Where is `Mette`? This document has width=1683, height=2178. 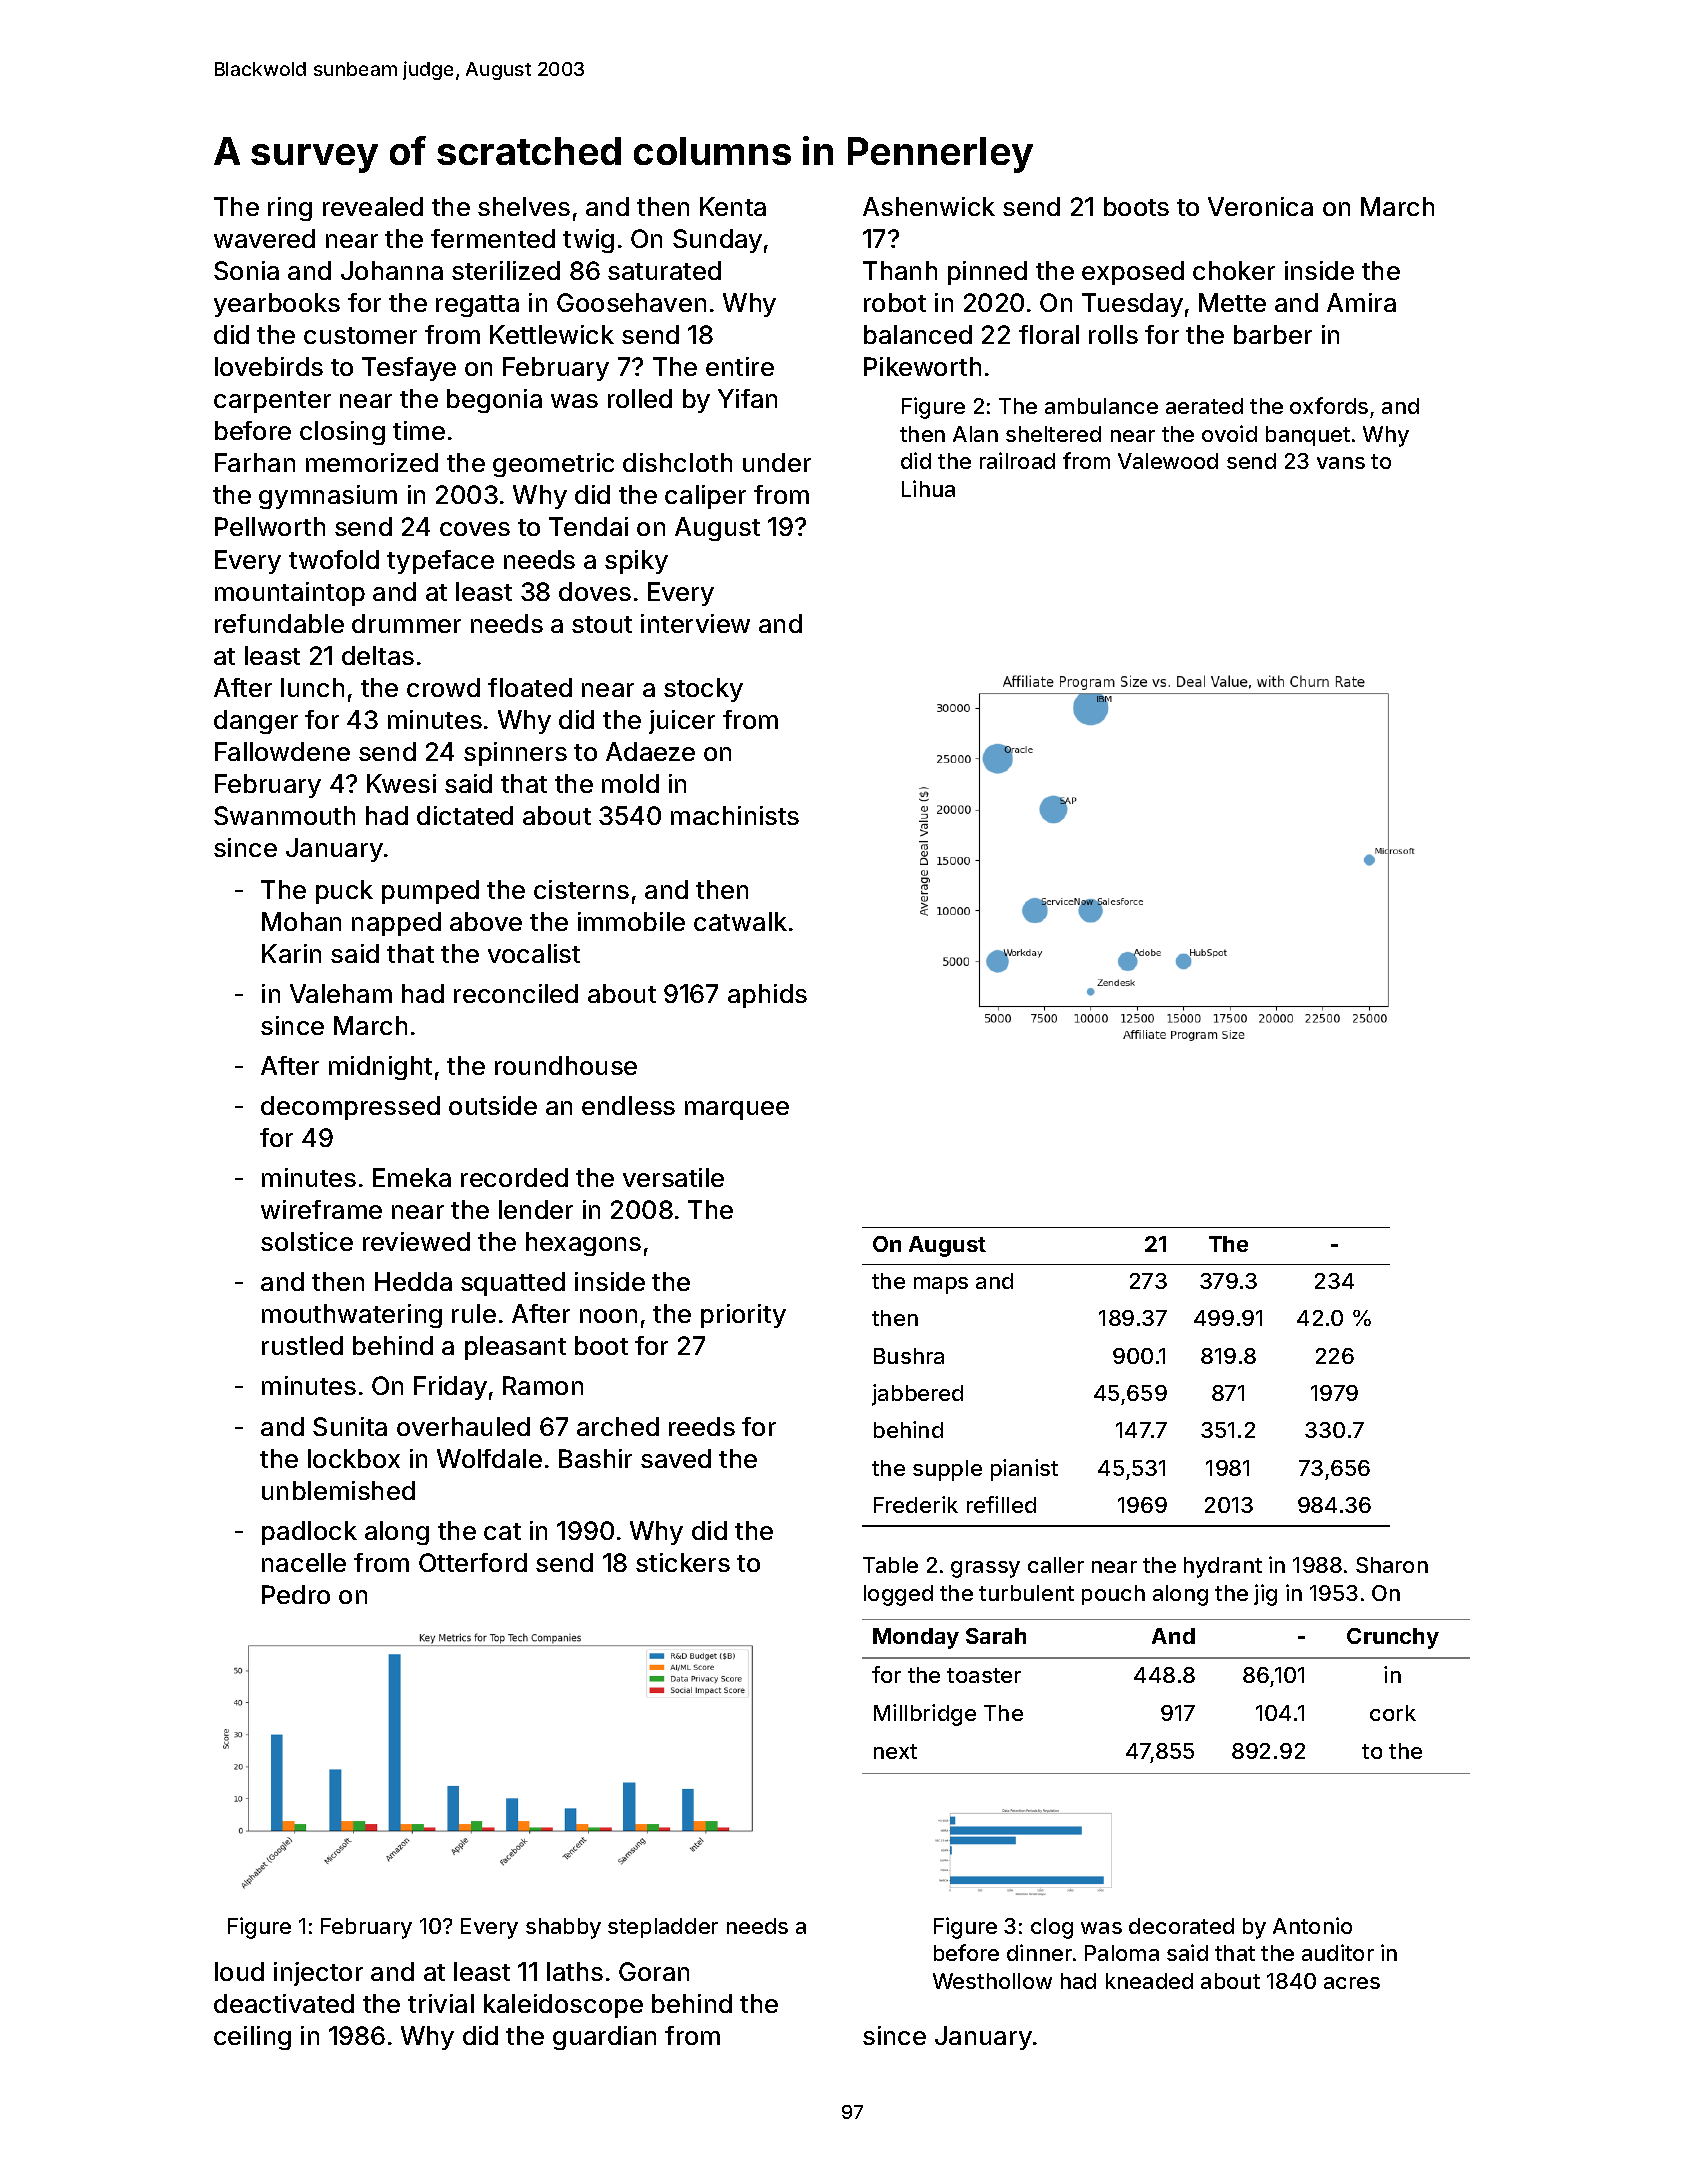
Mette is located at coordinates (1232, 302).
